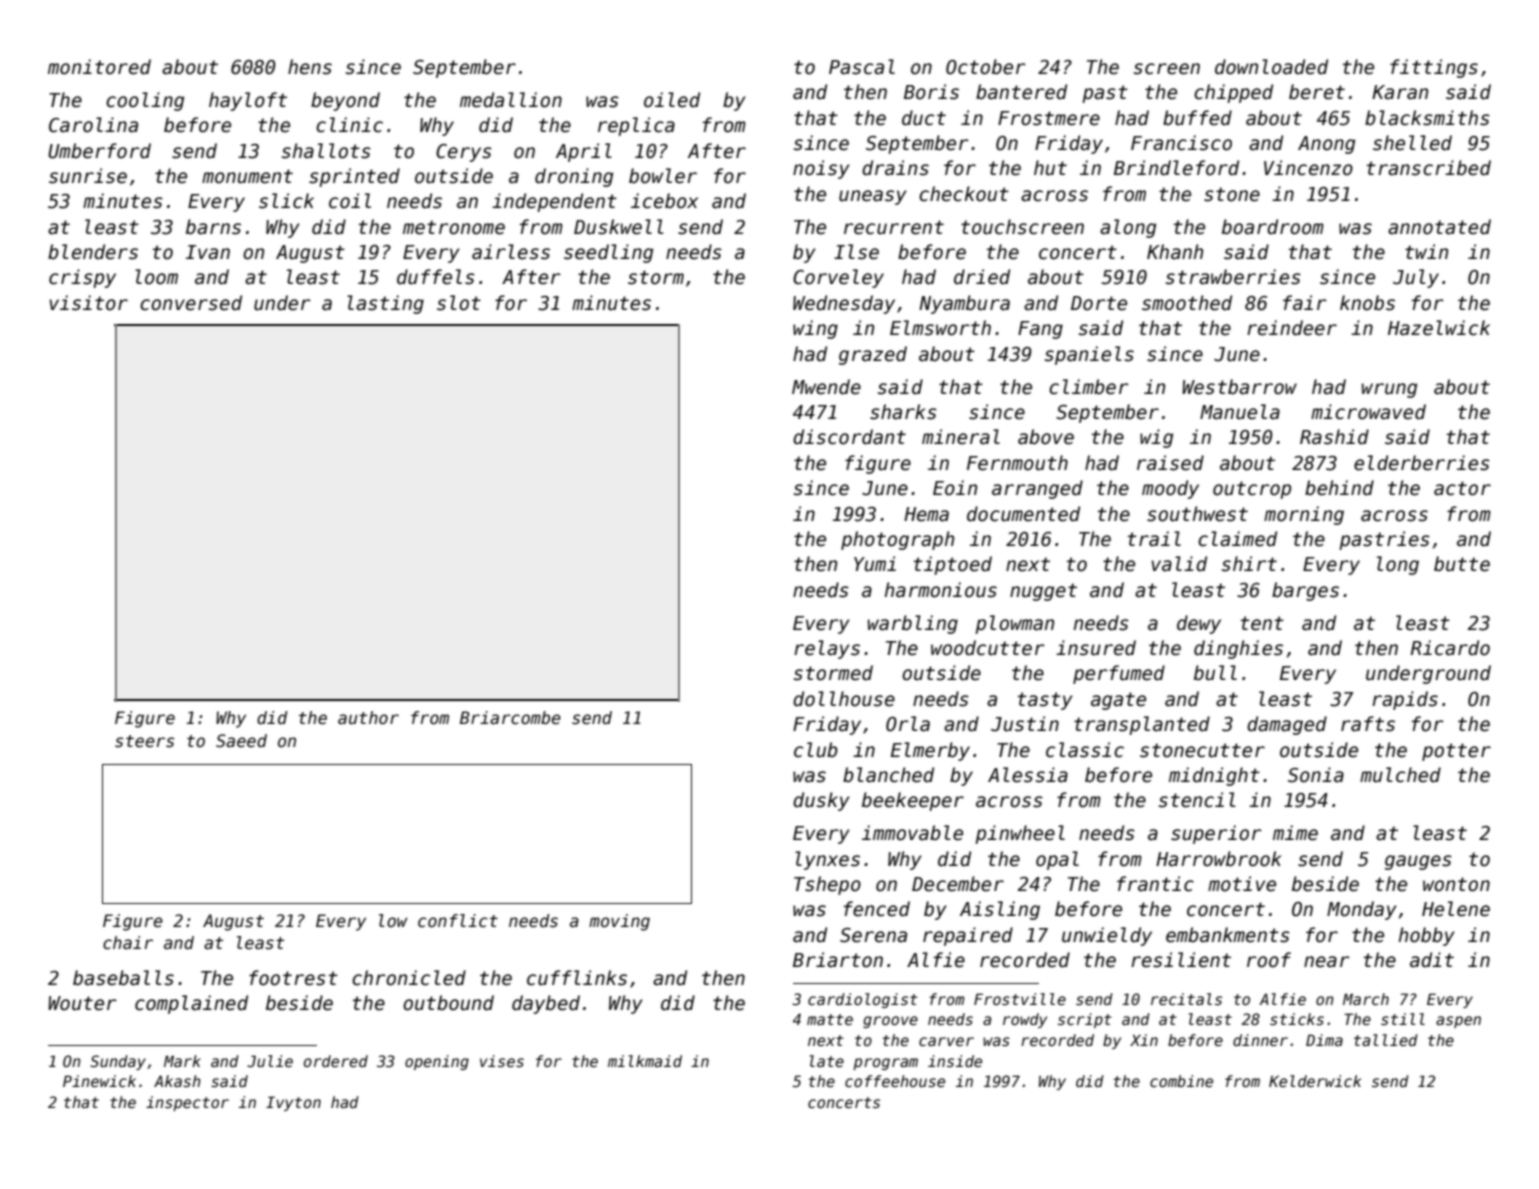 This screenshot has width=1539, height=1189. What do you see at coordinates (99, 67) in the screenshot?
I see `monitored` at bounding box center [99, 67].
